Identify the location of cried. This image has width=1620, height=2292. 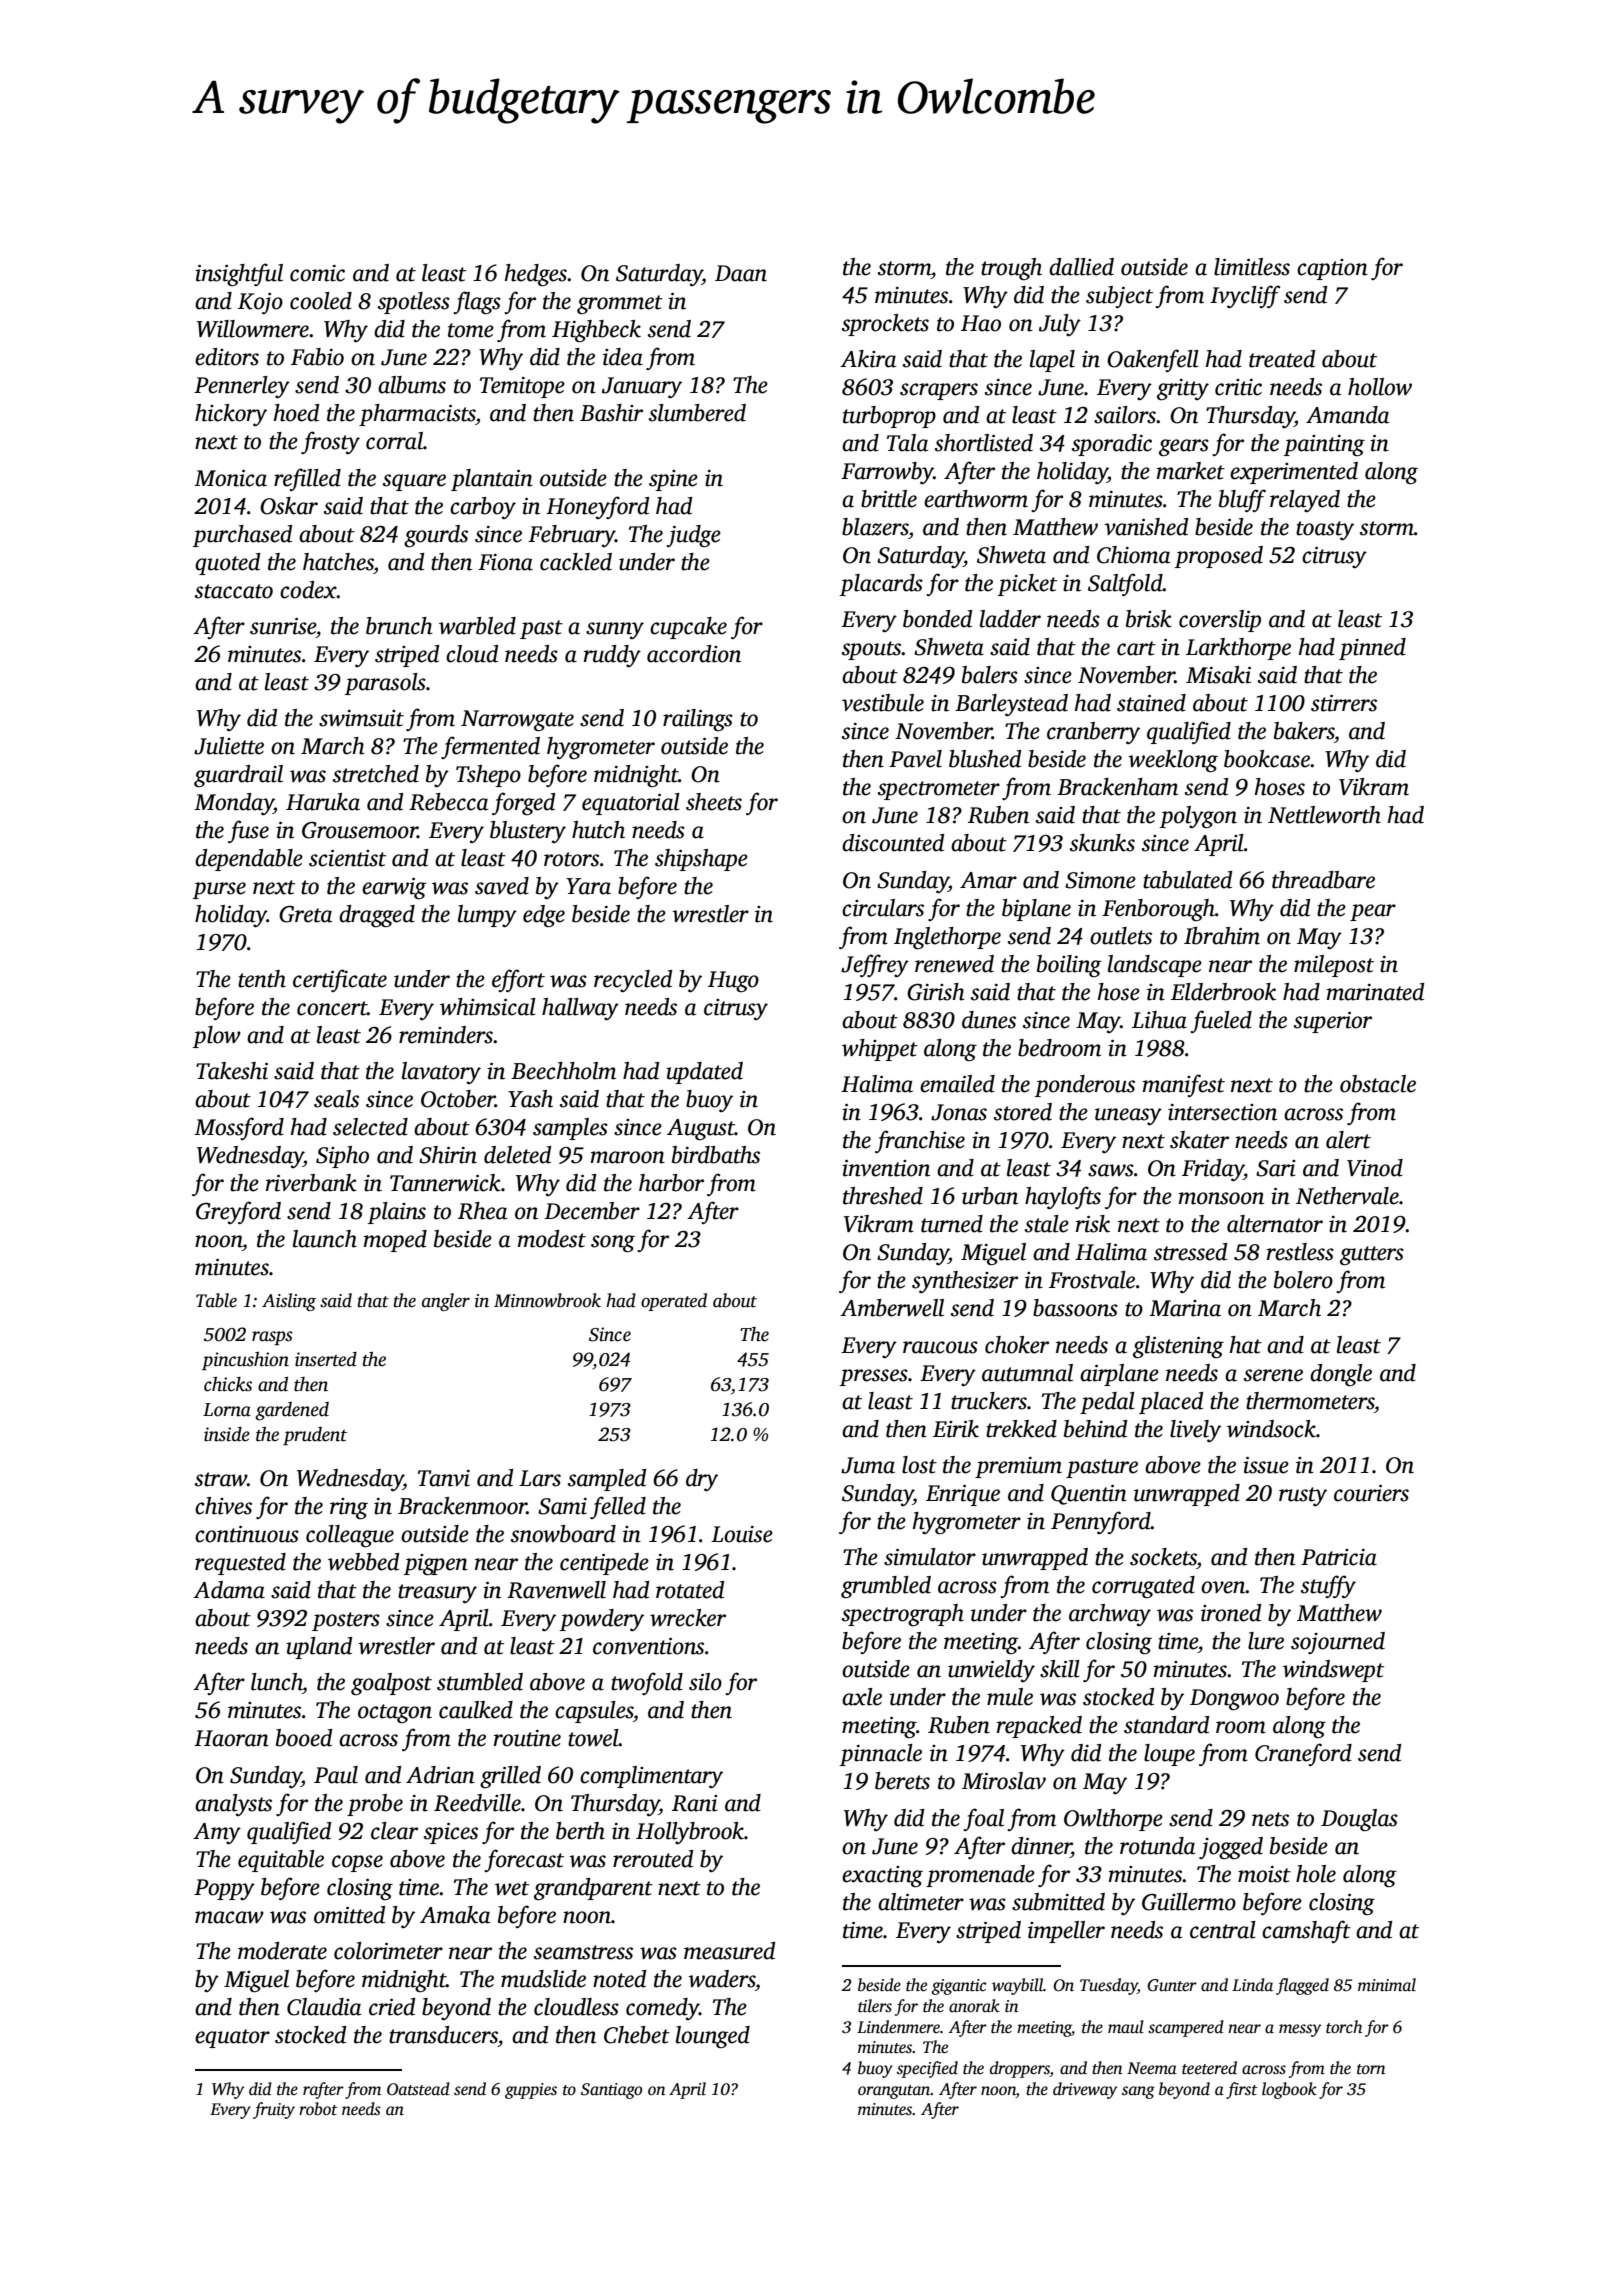
(392, 2007).
